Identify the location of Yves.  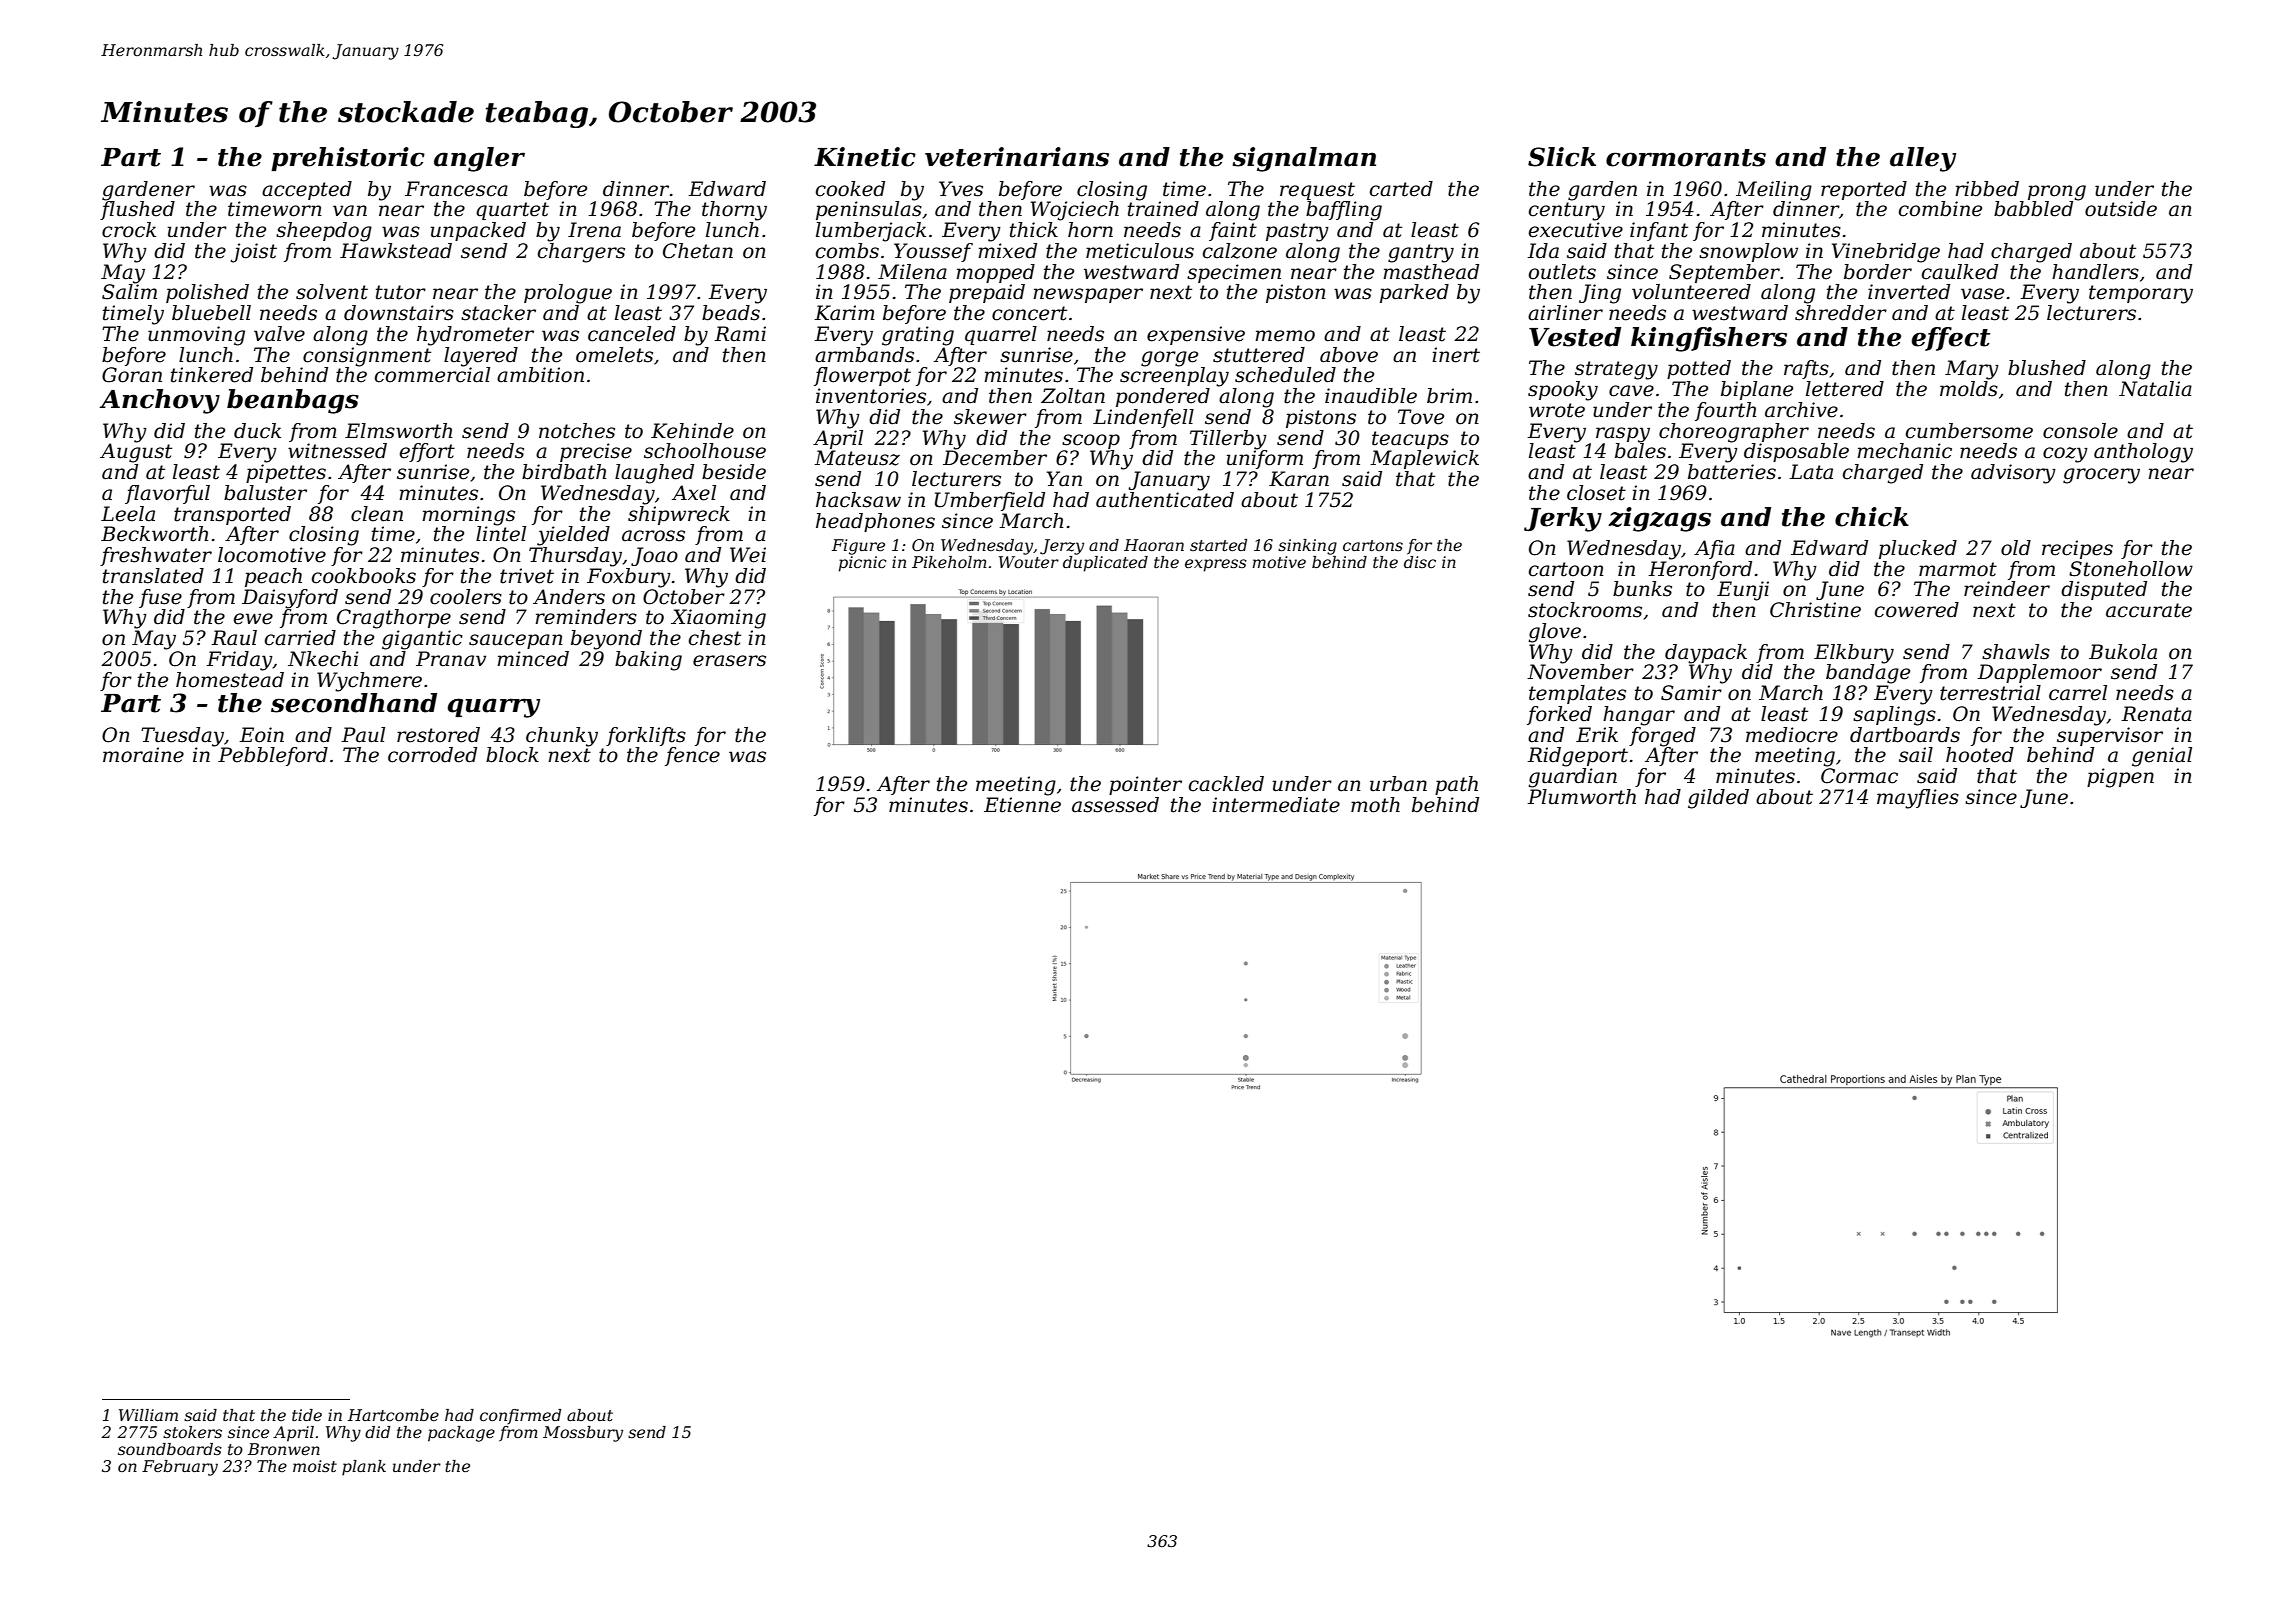
(961, 189).
